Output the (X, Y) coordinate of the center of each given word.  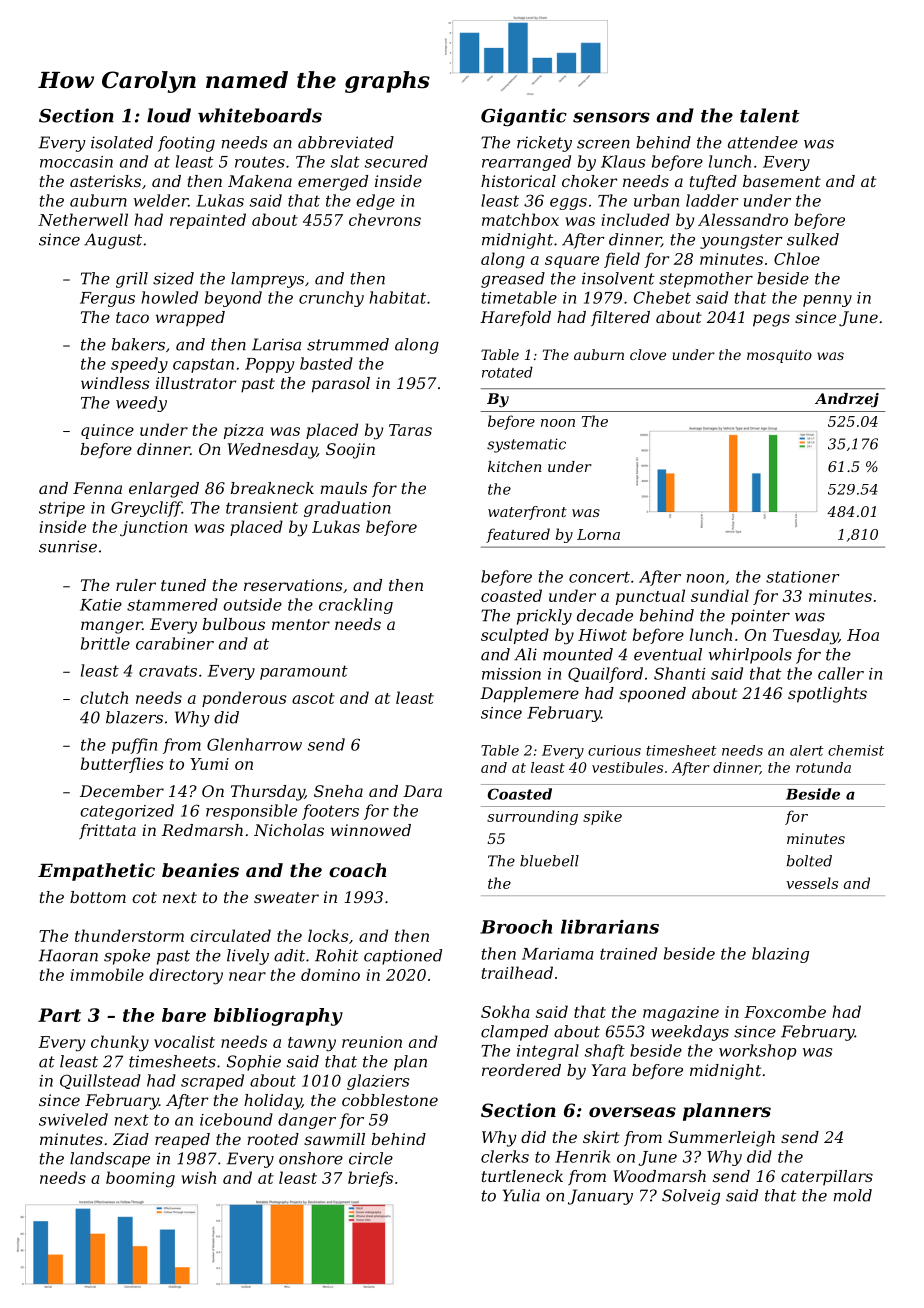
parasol (341, 385)
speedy (139, 365)
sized (173, 278)
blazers (134, 717)
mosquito (779, 356)
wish (198, 1177)
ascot (313, 698)
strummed (348, 344)
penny (827, 301)
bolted (809, 861)
